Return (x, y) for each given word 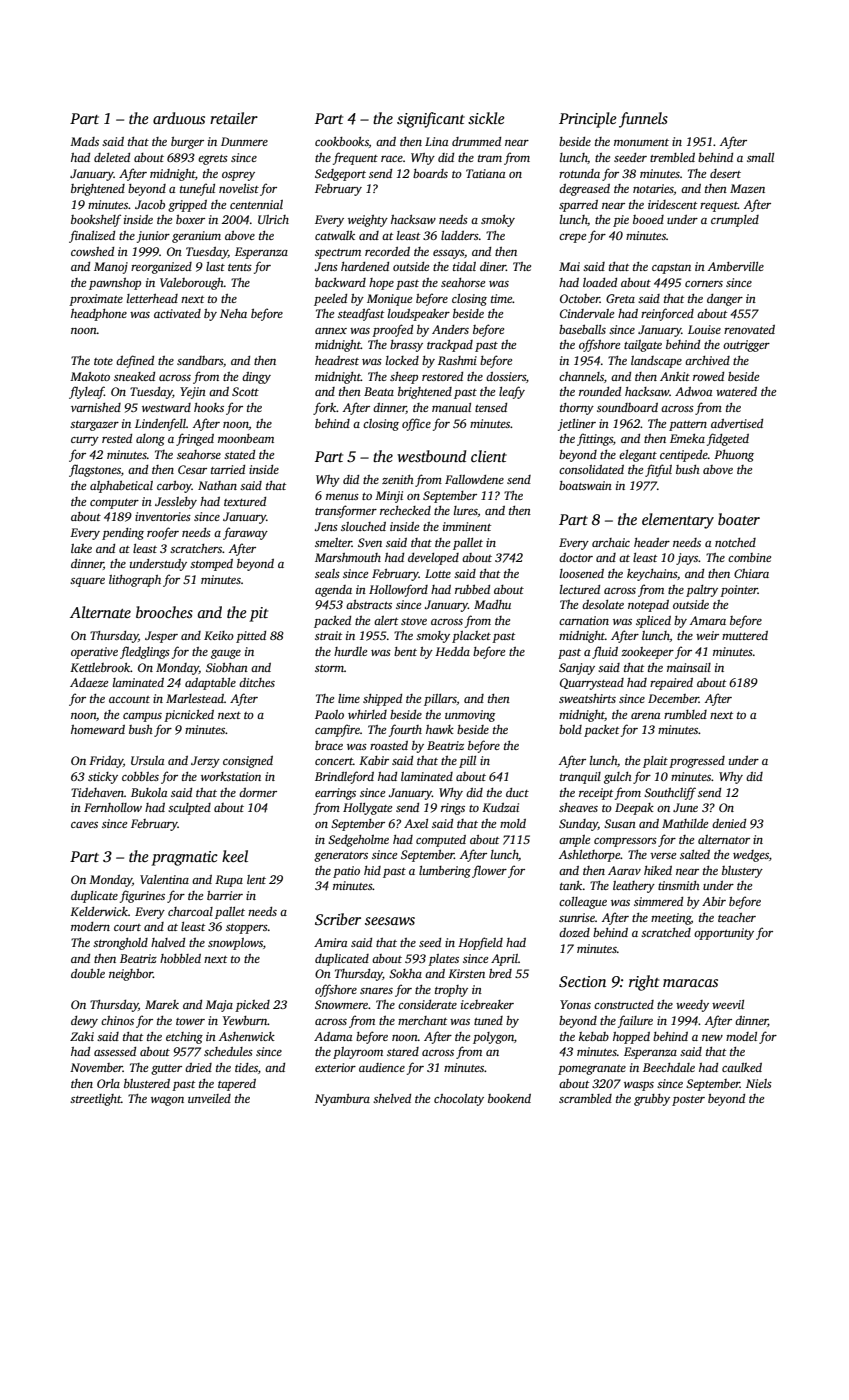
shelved (392, 1098)
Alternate (100, 612)
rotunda (579, 173)
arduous (179, 118)
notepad (648, 606)
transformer (346, 511)
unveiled (209, 1098)
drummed (476, 141)
